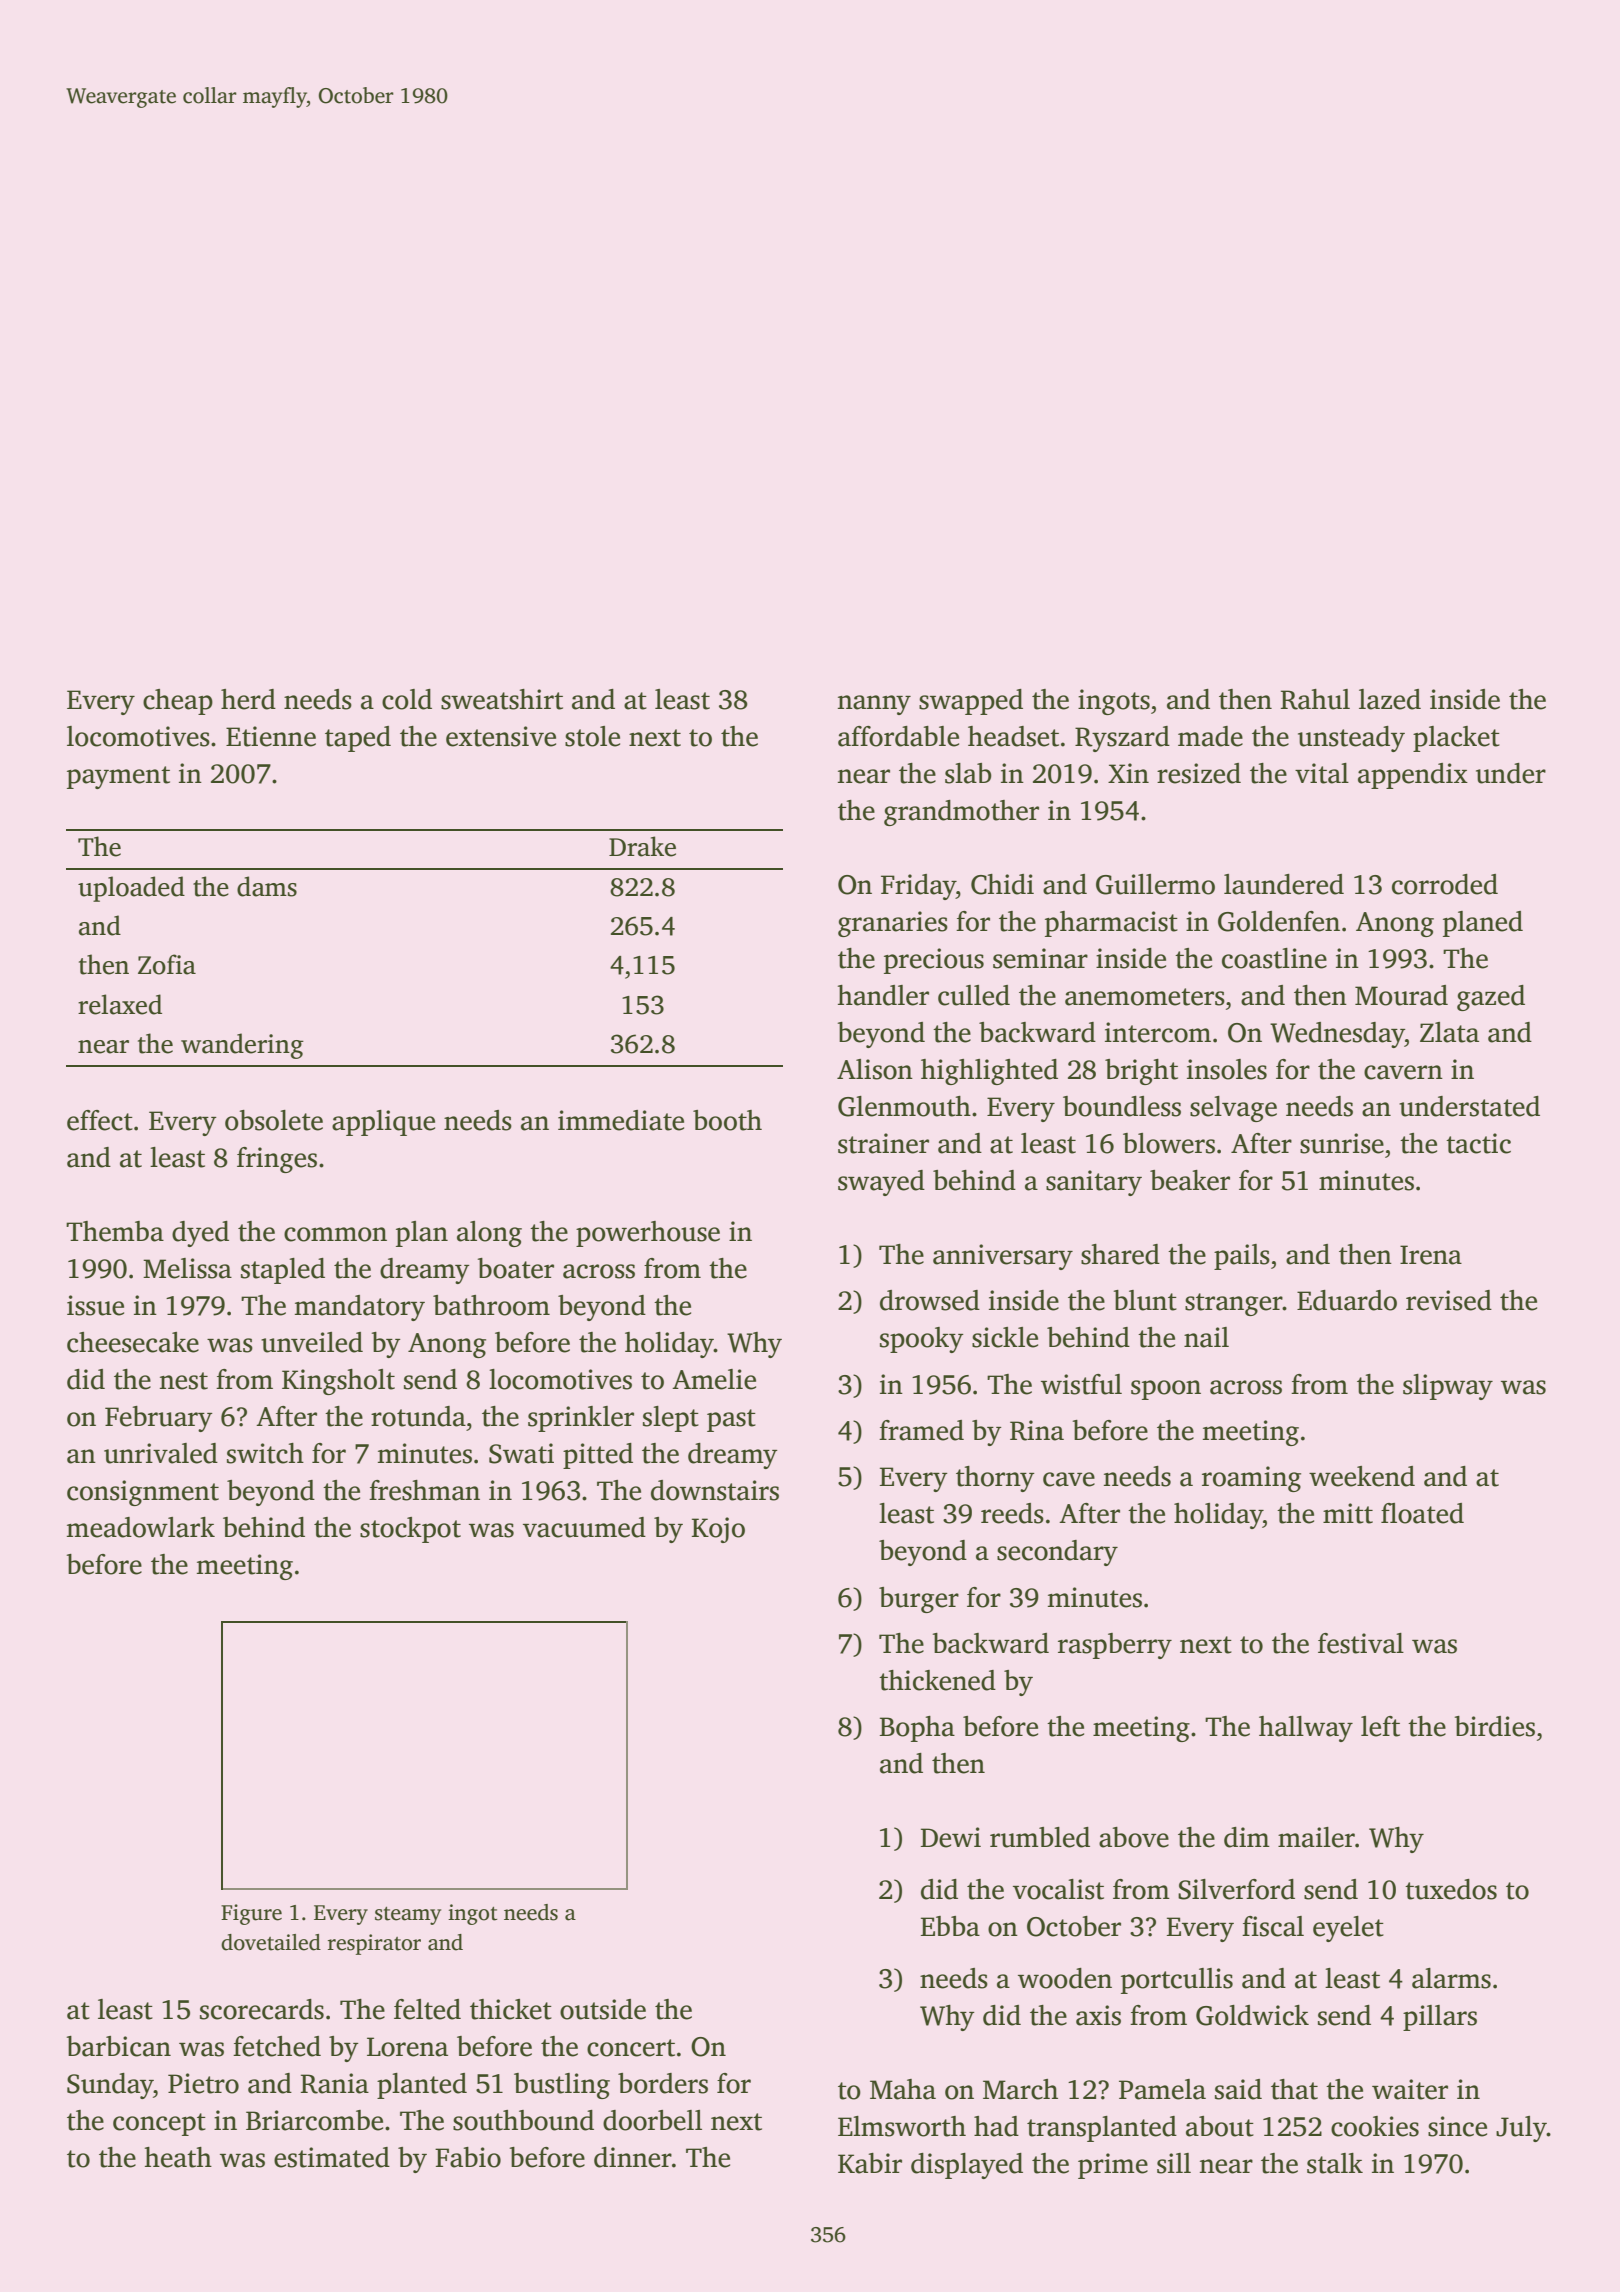  What do you see at coordinates (995, 1479) in the screenshot?
I see `thorny` at bounding box center [995, 1479].
